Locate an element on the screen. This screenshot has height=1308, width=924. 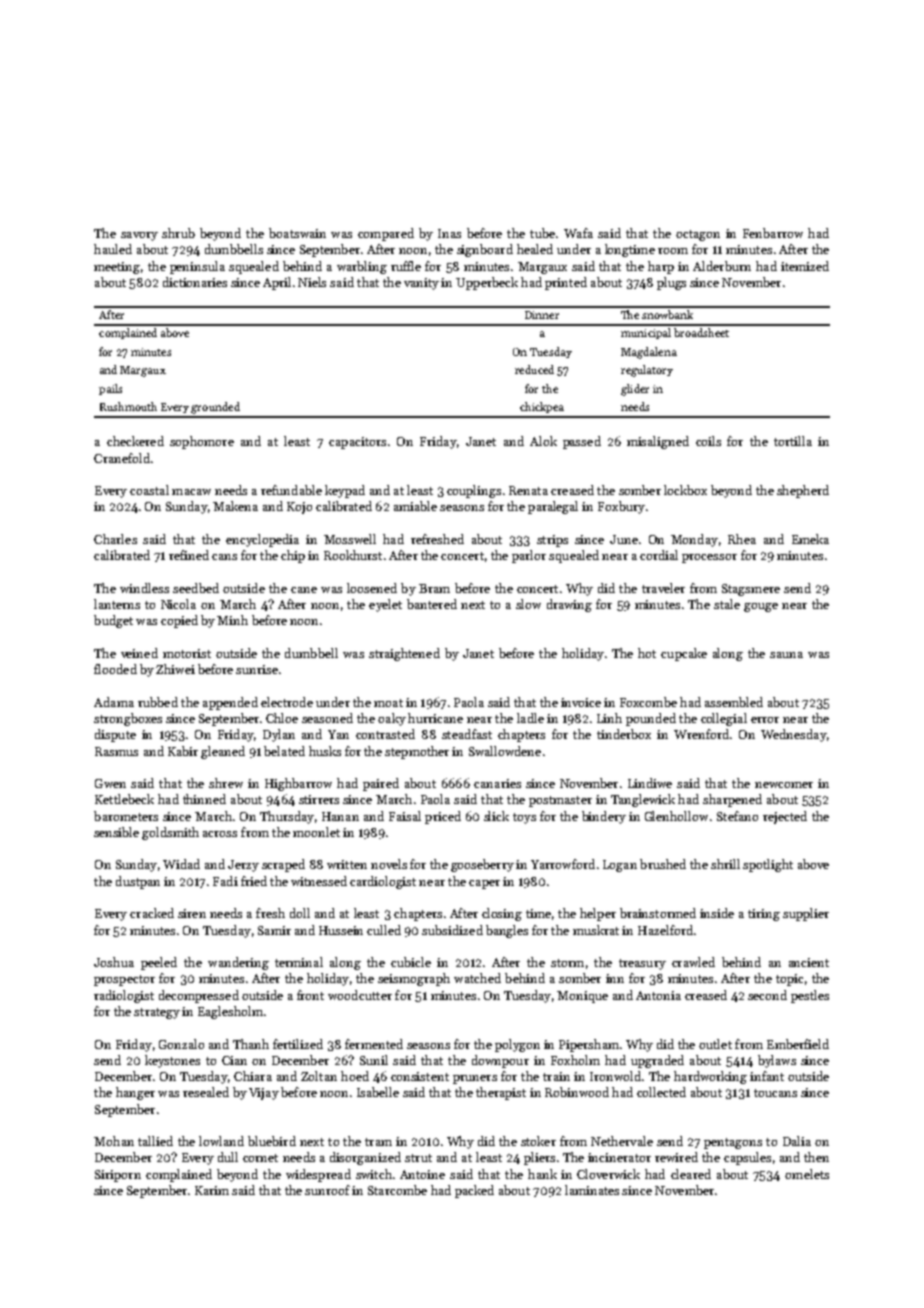
sunrise is located at coordinates (257, 669).
